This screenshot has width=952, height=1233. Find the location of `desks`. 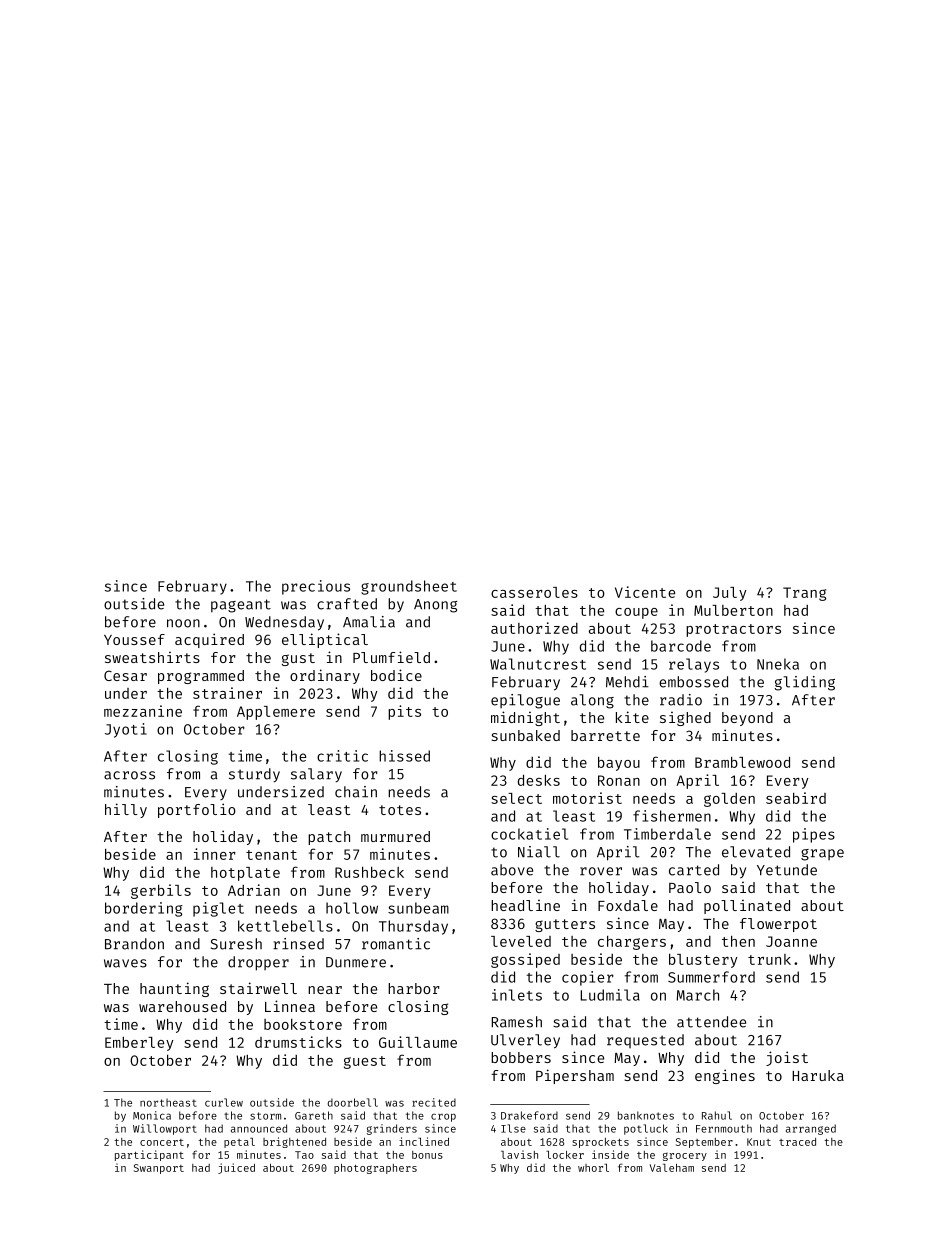

desks is located at coordinates (539, 780).
